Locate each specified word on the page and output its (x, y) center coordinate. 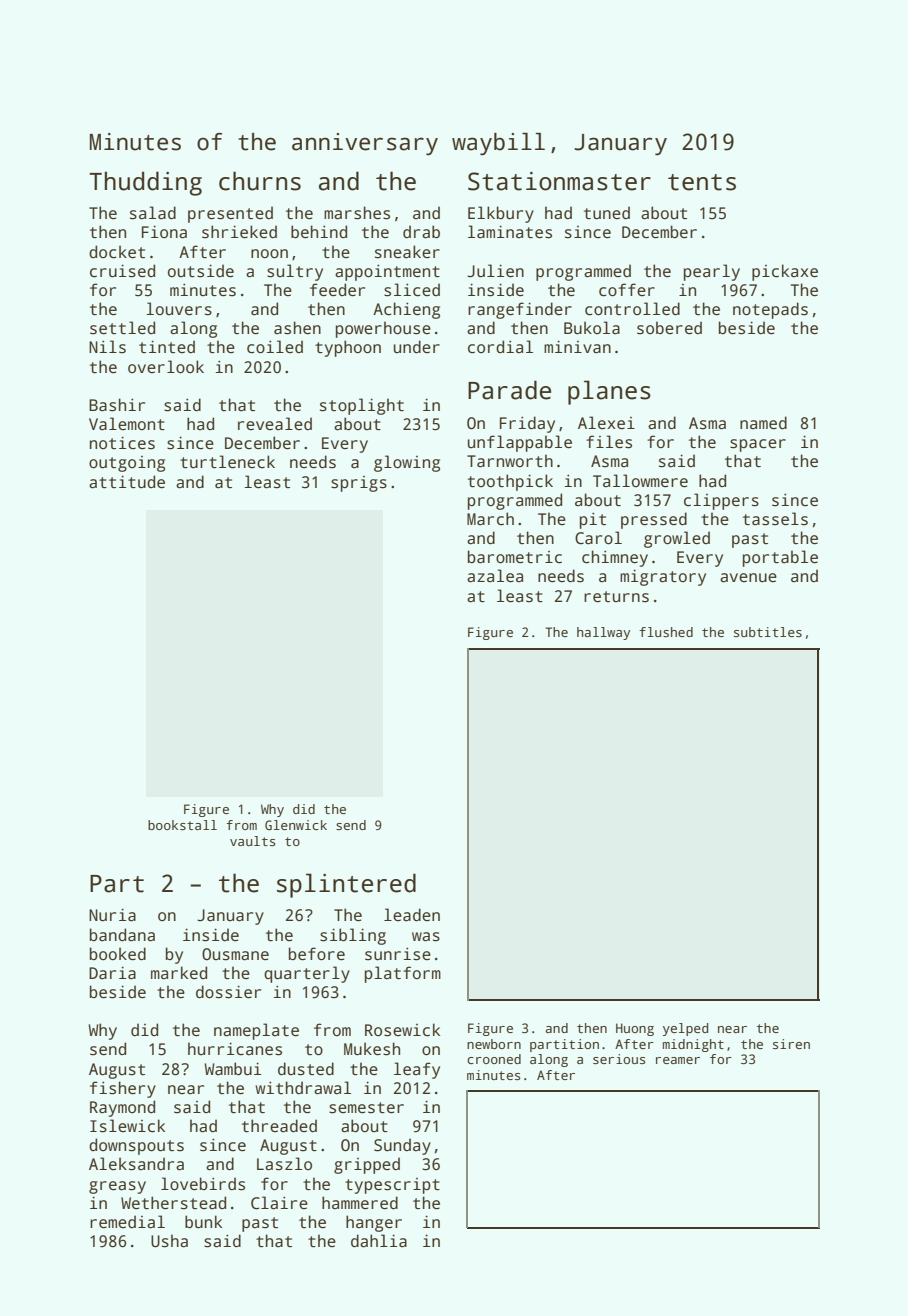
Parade (509, 390)
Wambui (232, 1069)
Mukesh (372, 1049)
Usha (169, 1241)
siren (791, 1044)
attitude (127, 482)
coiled (275, 347)
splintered (346, 885)
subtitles (768, 632)
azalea (495, 576)
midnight (693, 1045)
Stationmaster (559, 181)
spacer (758, 445)
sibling (353, 936)
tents (702, 182)
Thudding (145, 183)
